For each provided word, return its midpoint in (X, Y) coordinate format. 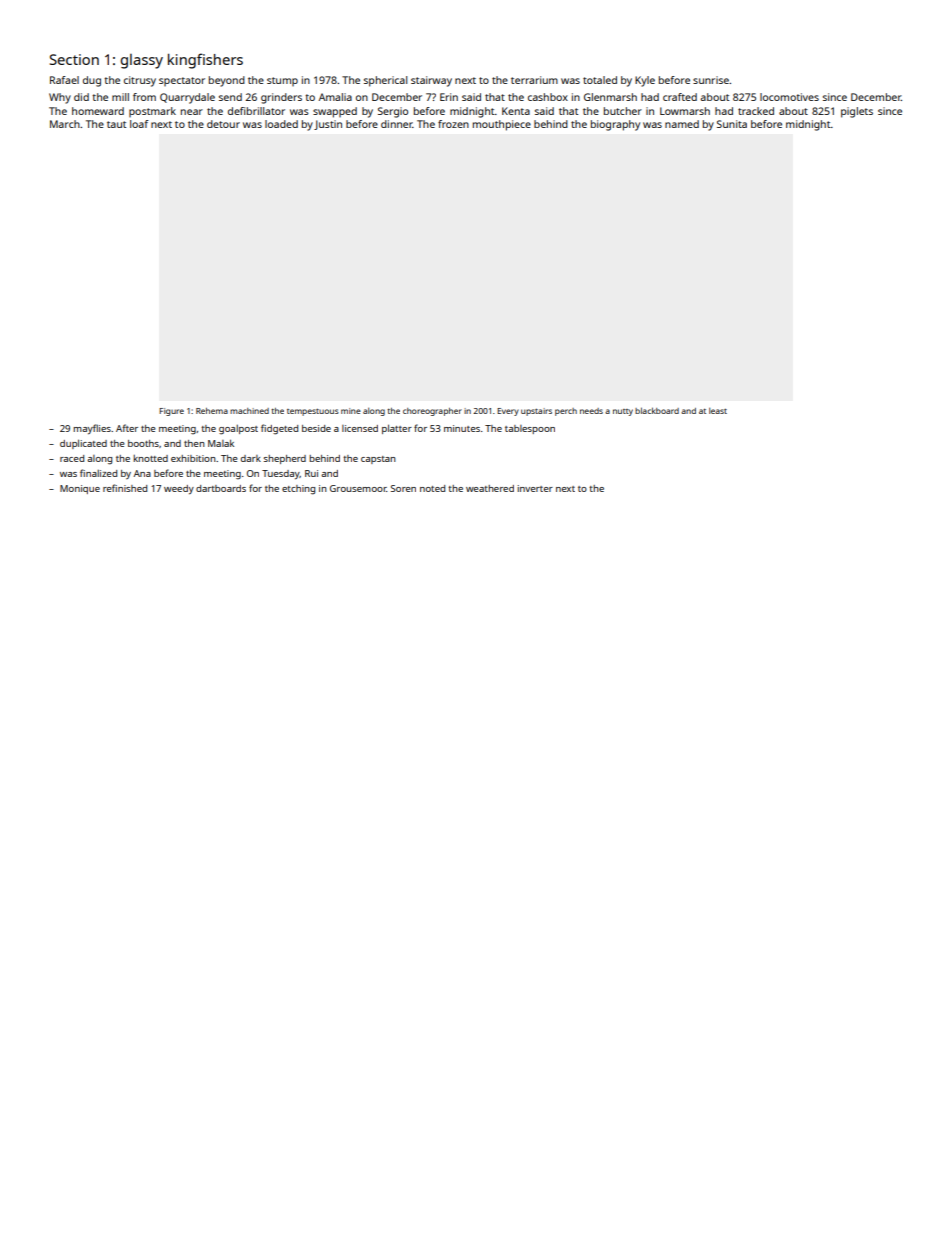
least (718, 411)
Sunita (732, 124)
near (192, 112)
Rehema (212, 411)
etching (298, 490)
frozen (453, 124)
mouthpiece (502, 125)
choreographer (432, 412)
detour (223, 124)
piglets (857, 112)
